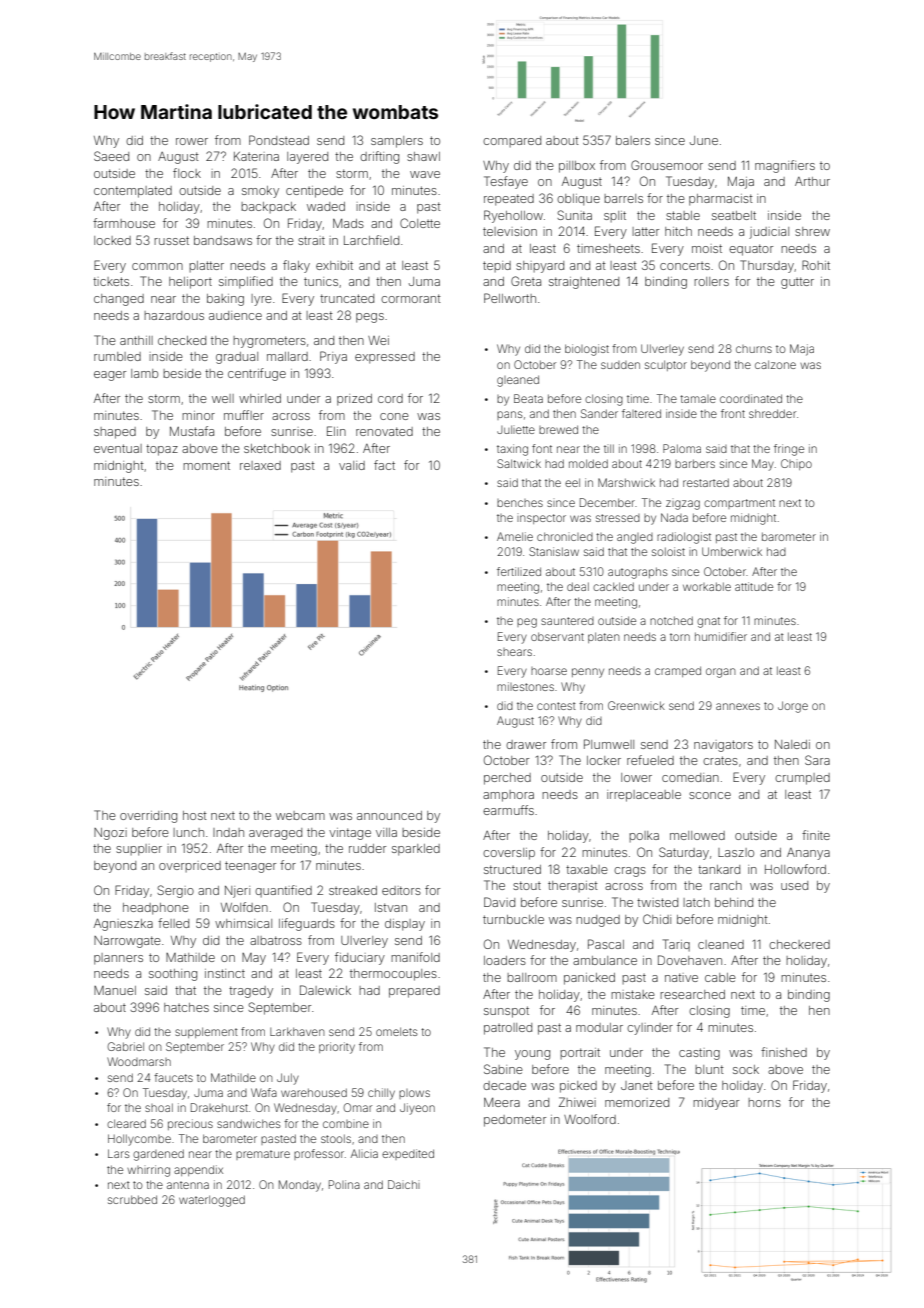 The width and height of the image is (924, 1308). I want to click on shaped, so click(115, 433).
